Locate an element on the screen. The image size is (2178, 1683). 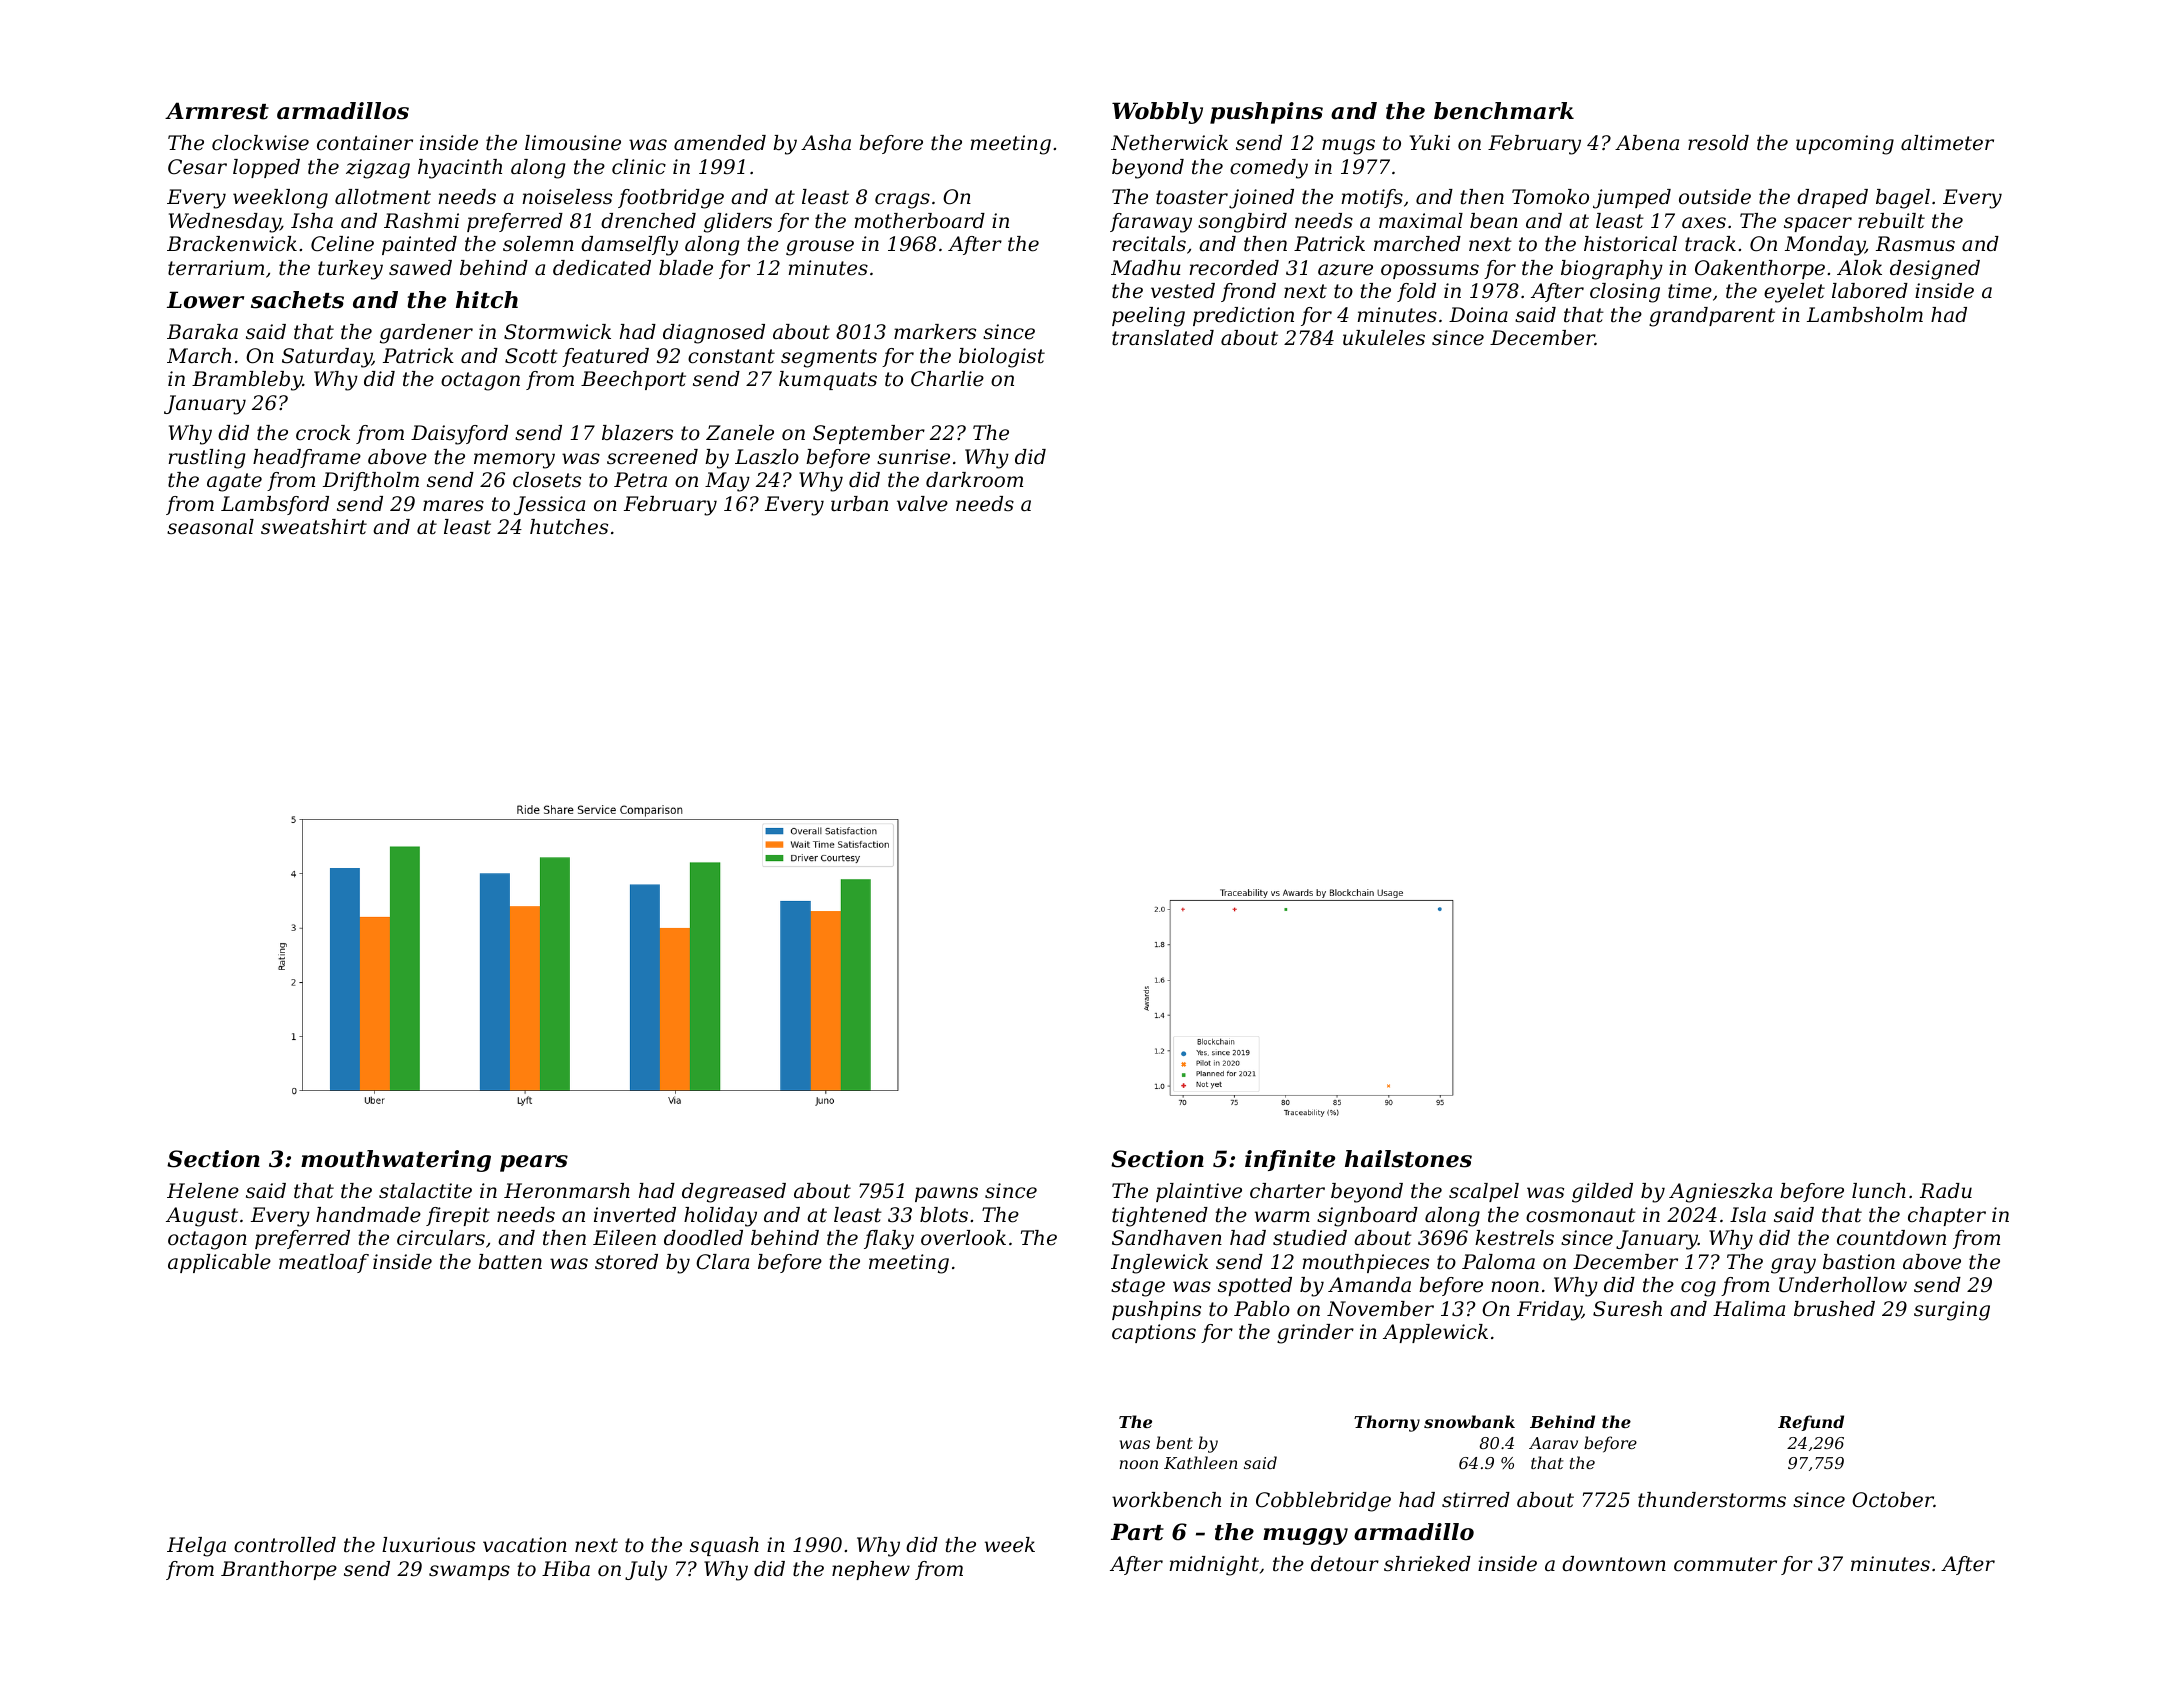
vacation is located at coordinates (525, 1545).
